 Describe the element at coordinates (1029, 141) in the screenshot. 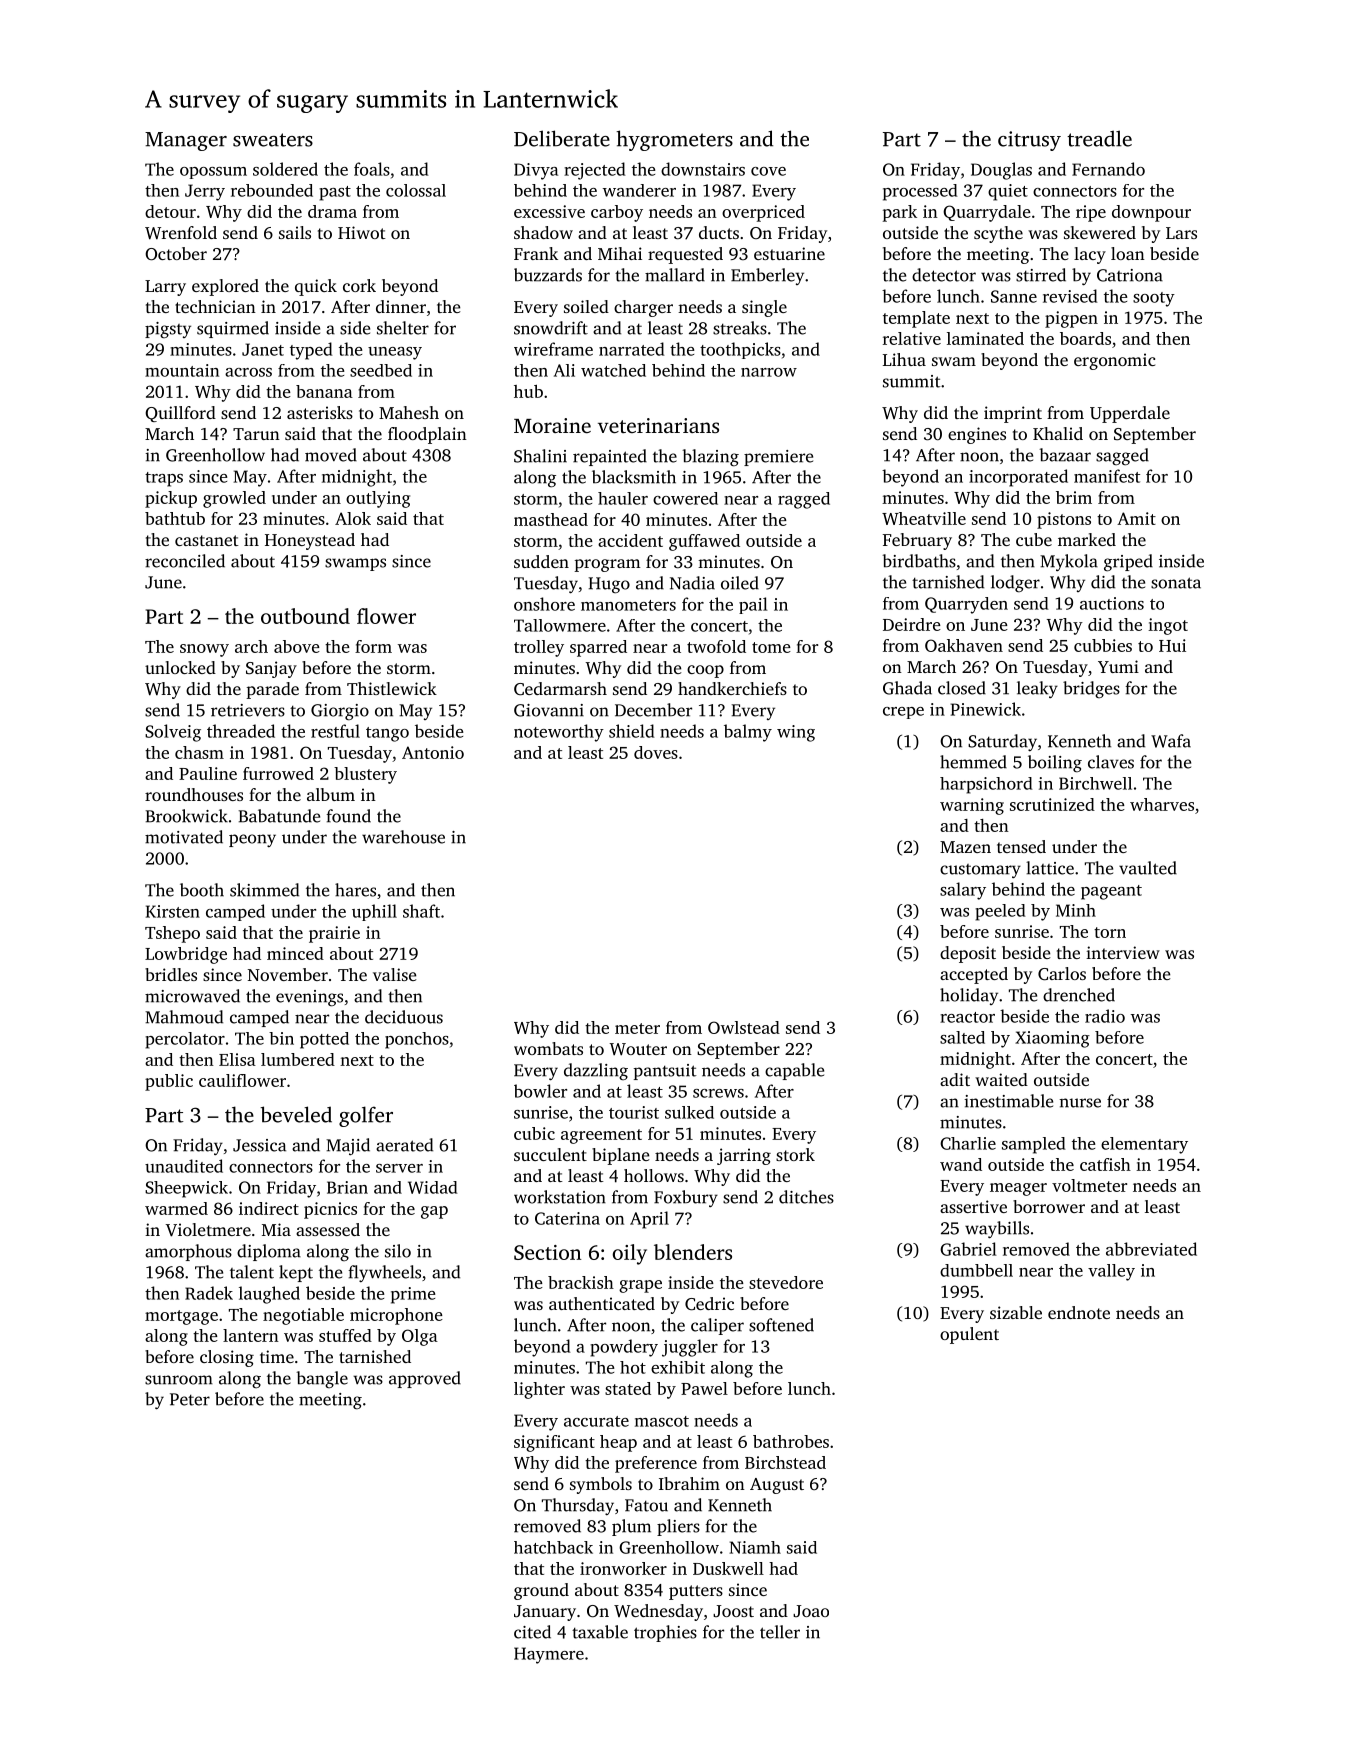

I see `citrusy` at that location.
